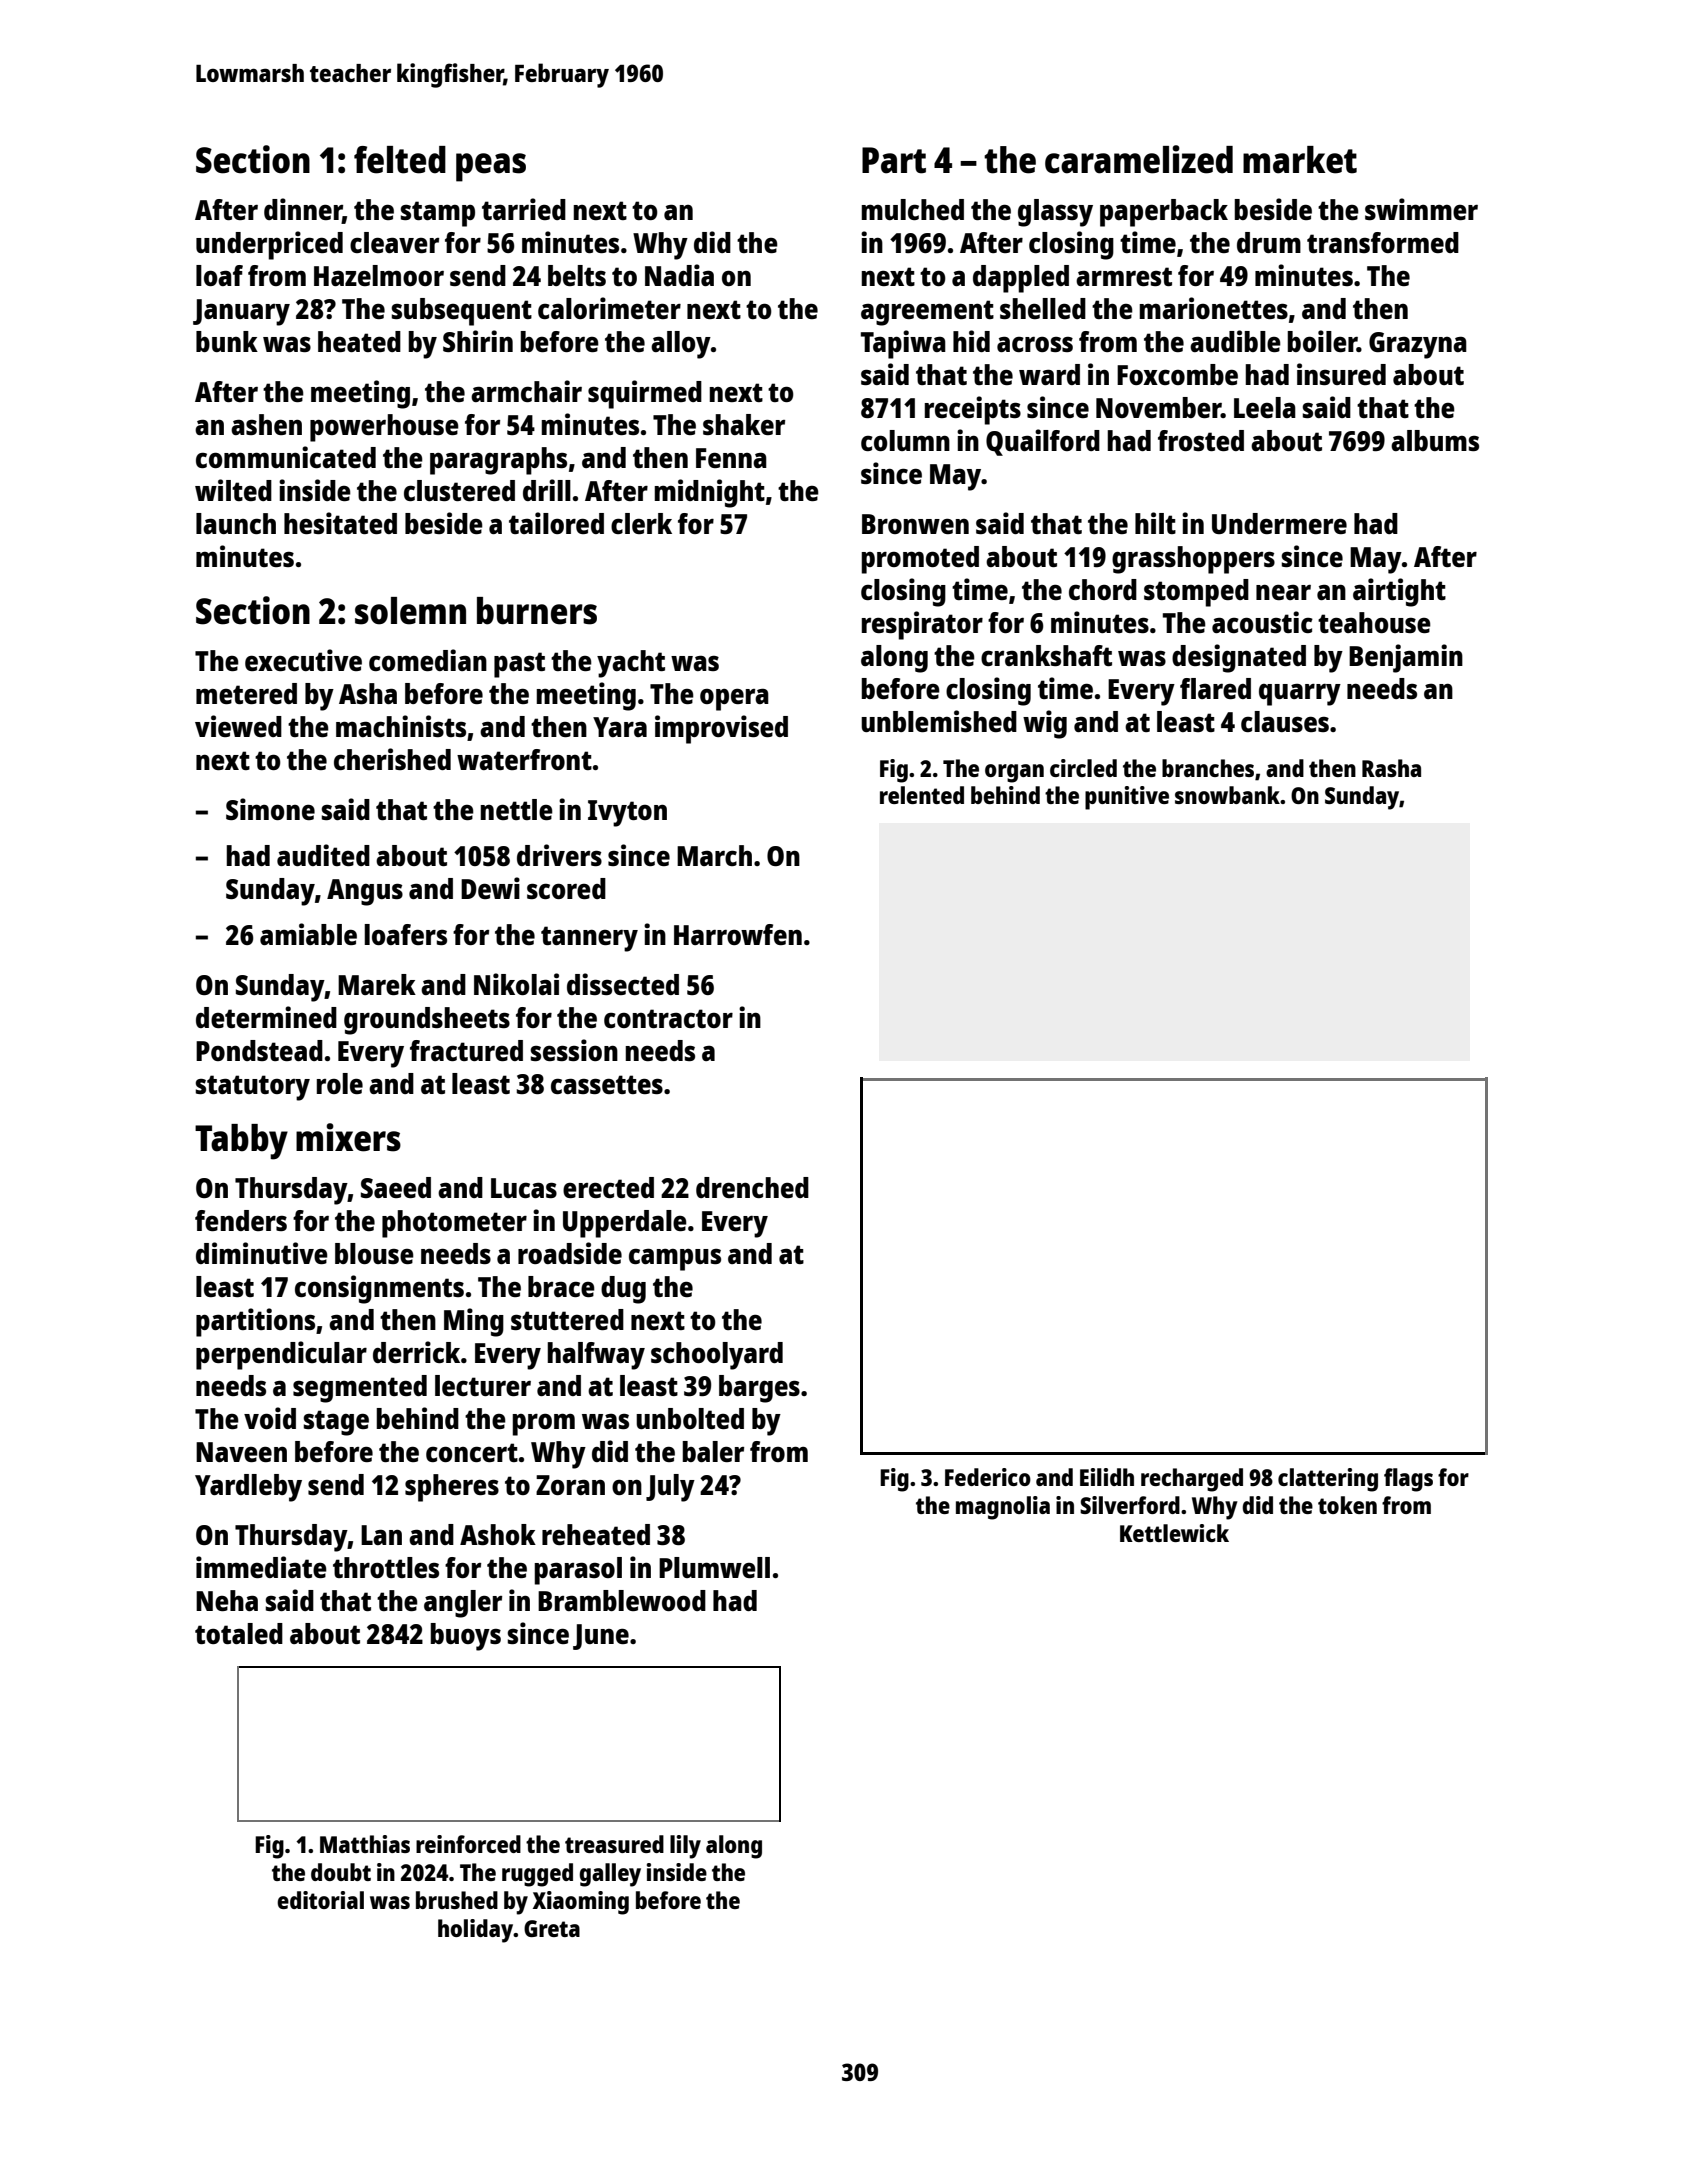 Image resolution: width=1683 pixels, height=2178 pixels. What do you see at coordinates (1103, 589) in the screenshot?
I see `chord` at bounding box center [1103, 589].
